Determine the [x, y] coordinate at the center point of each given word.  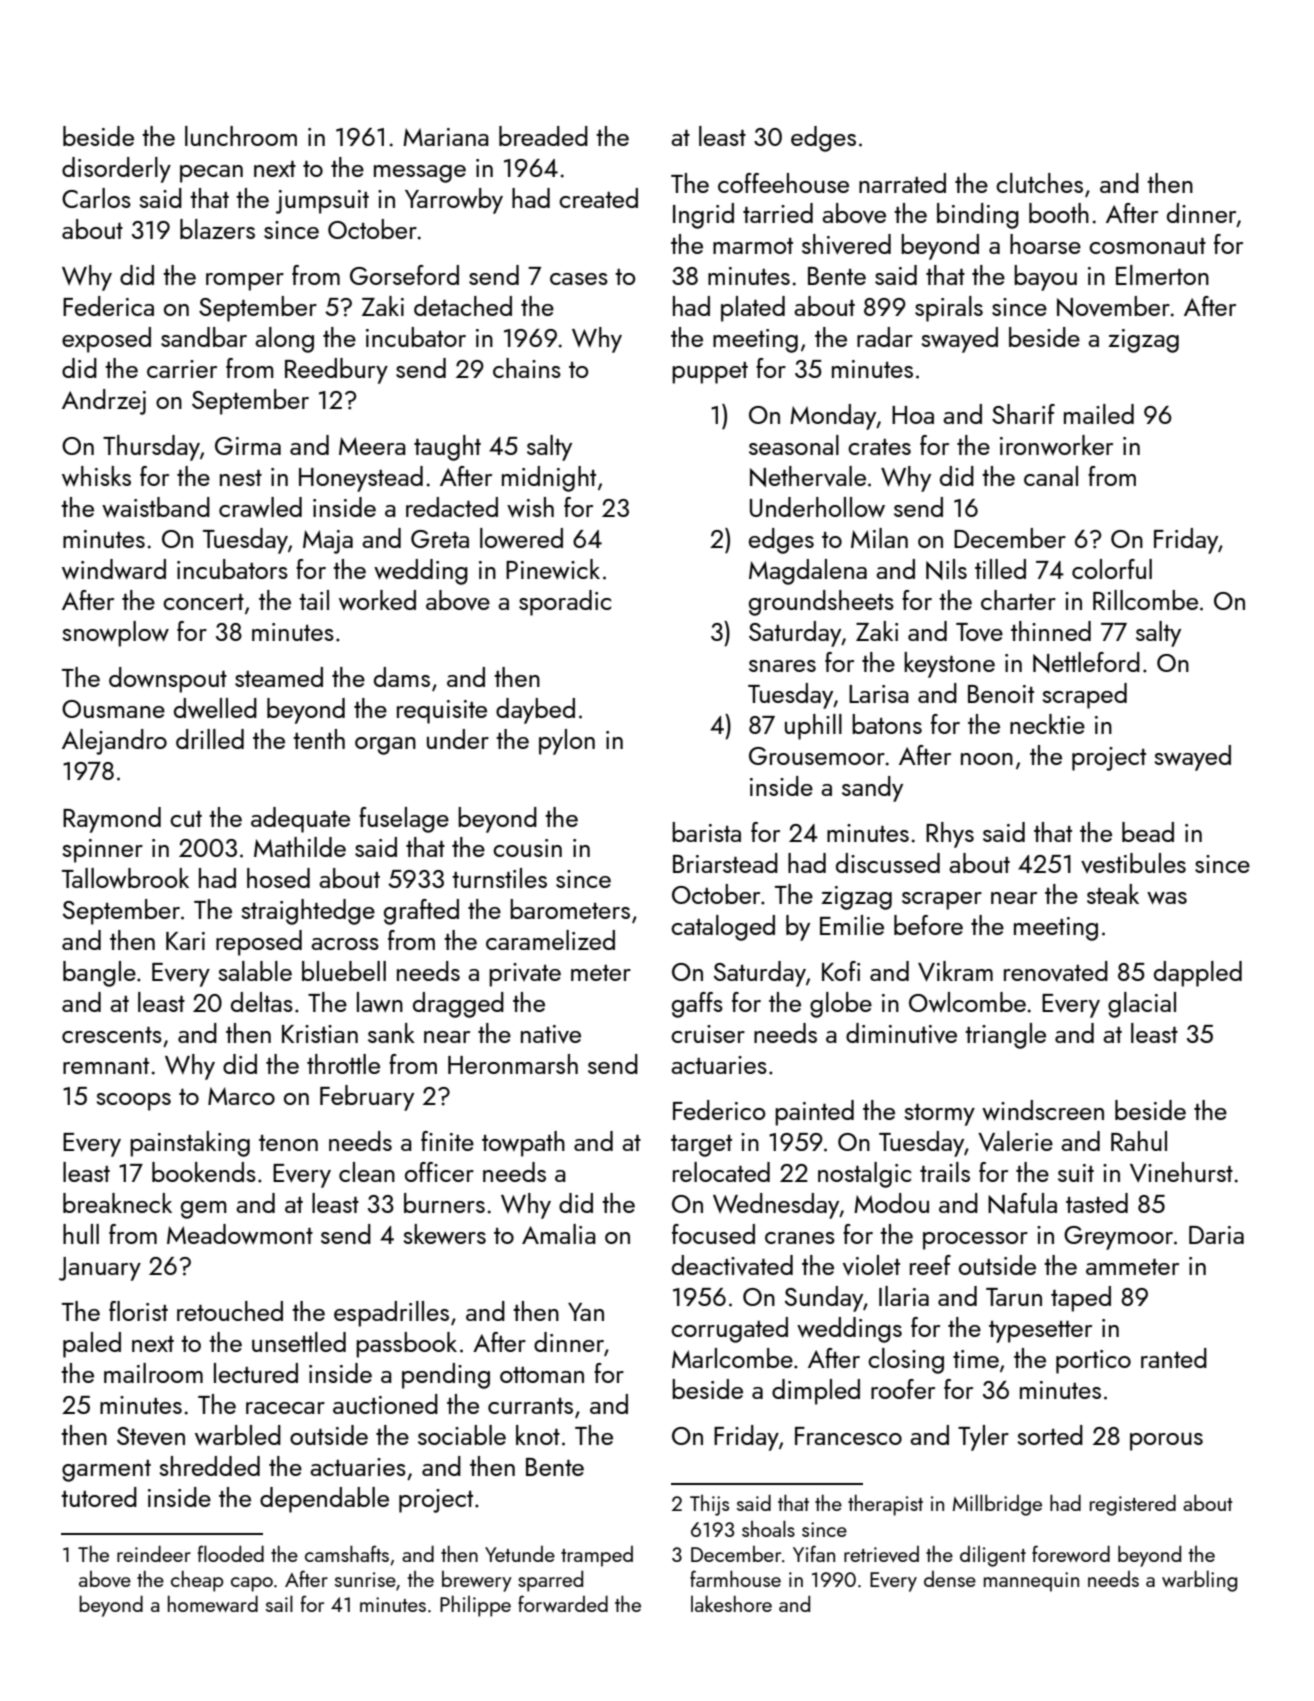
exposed [106, 340]
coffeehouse [783, 183]
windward [114, 569]
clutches [1039, 183]
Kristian [320, 1034]
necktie [1047, 724]
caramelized [550, 940]
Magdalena [808, 572]
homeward [213, 1603]
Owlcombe [967, 1002]
